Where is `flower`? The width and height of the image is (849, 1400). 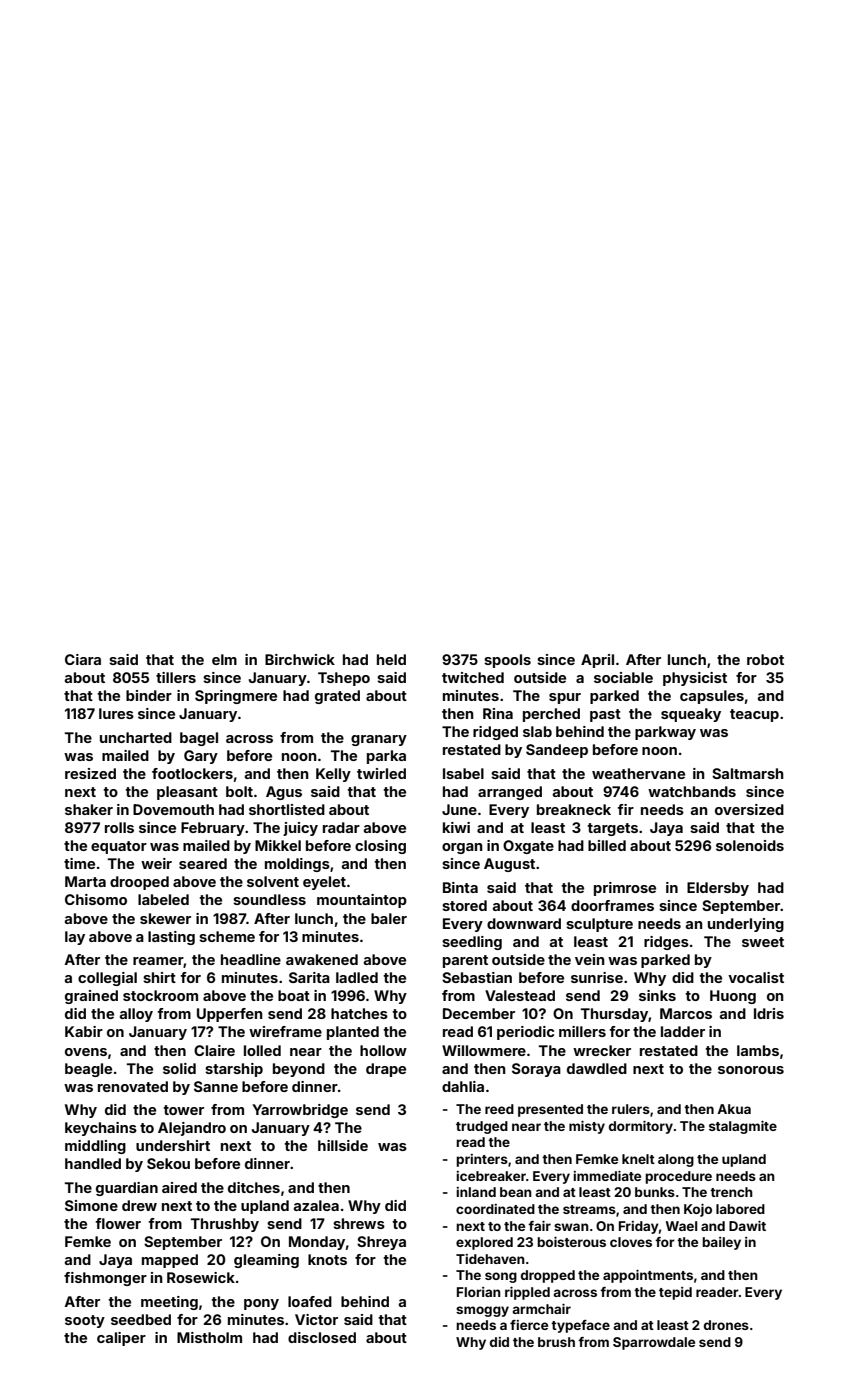 flower is located at coordinates (118, 1223).
